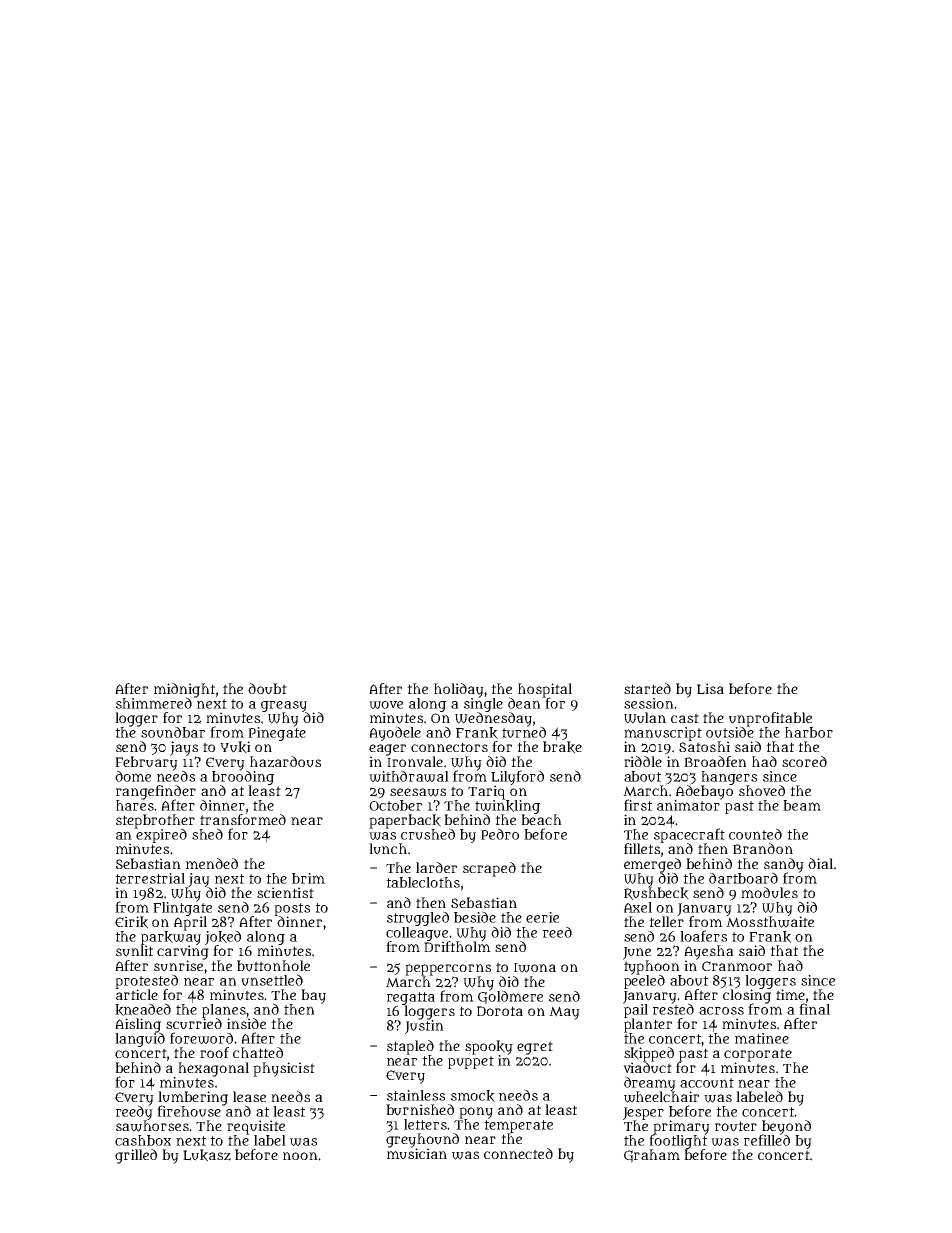 The height and width of the screenshot is (1233, 952). Describe the element at coordinates (770, 922) in the screenshot. I see `Mossthwaite` at that location.
